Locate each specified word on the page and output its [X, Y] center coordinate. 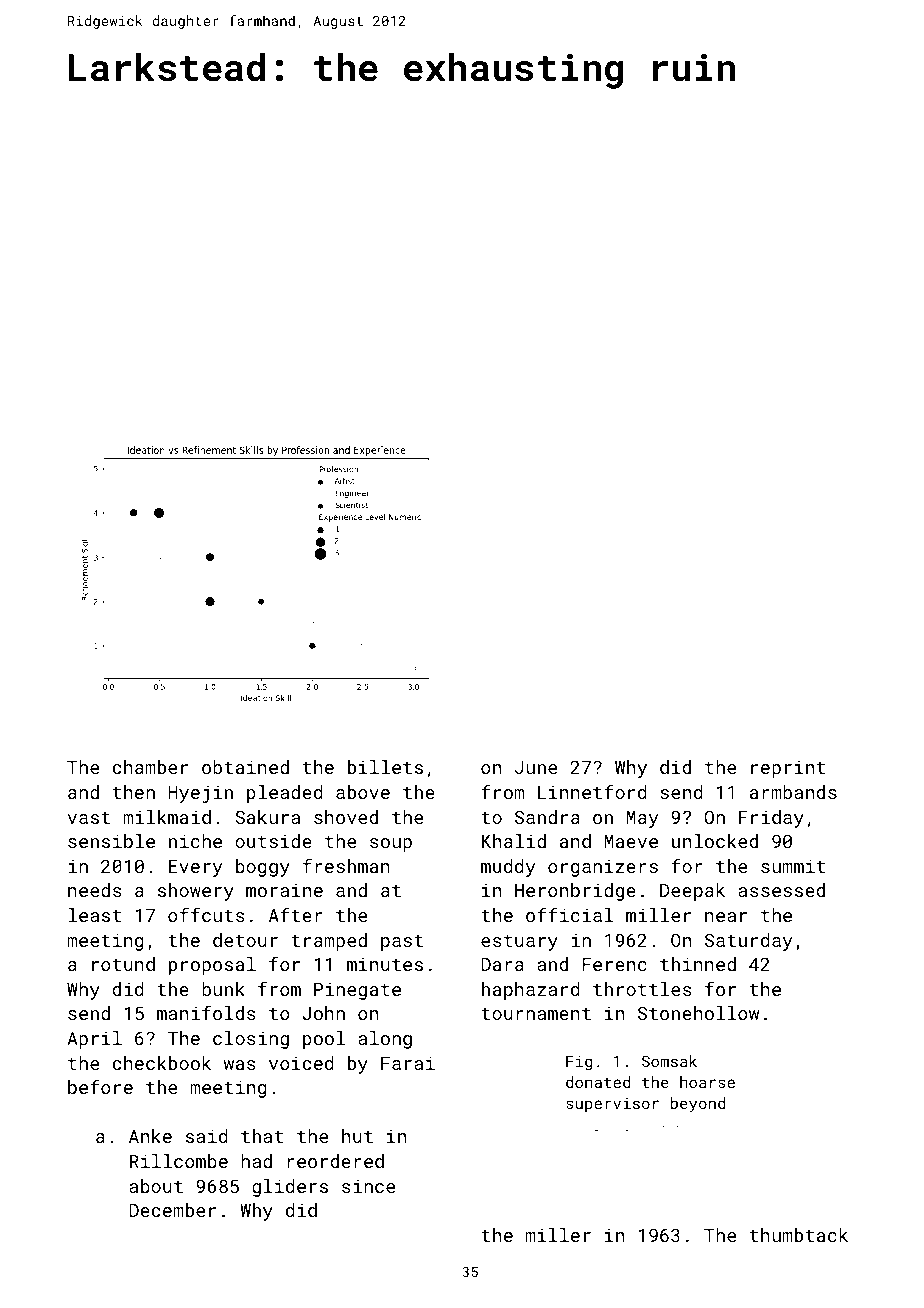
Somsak [669, 1061]
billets [385, 767]
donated [598, 1082]
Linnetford [592, 791]
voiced [301, 1063]
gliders [290, 1188]
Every [196, 868]
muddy [508, 868]
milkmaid [167, 817]
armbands [793, 792]
